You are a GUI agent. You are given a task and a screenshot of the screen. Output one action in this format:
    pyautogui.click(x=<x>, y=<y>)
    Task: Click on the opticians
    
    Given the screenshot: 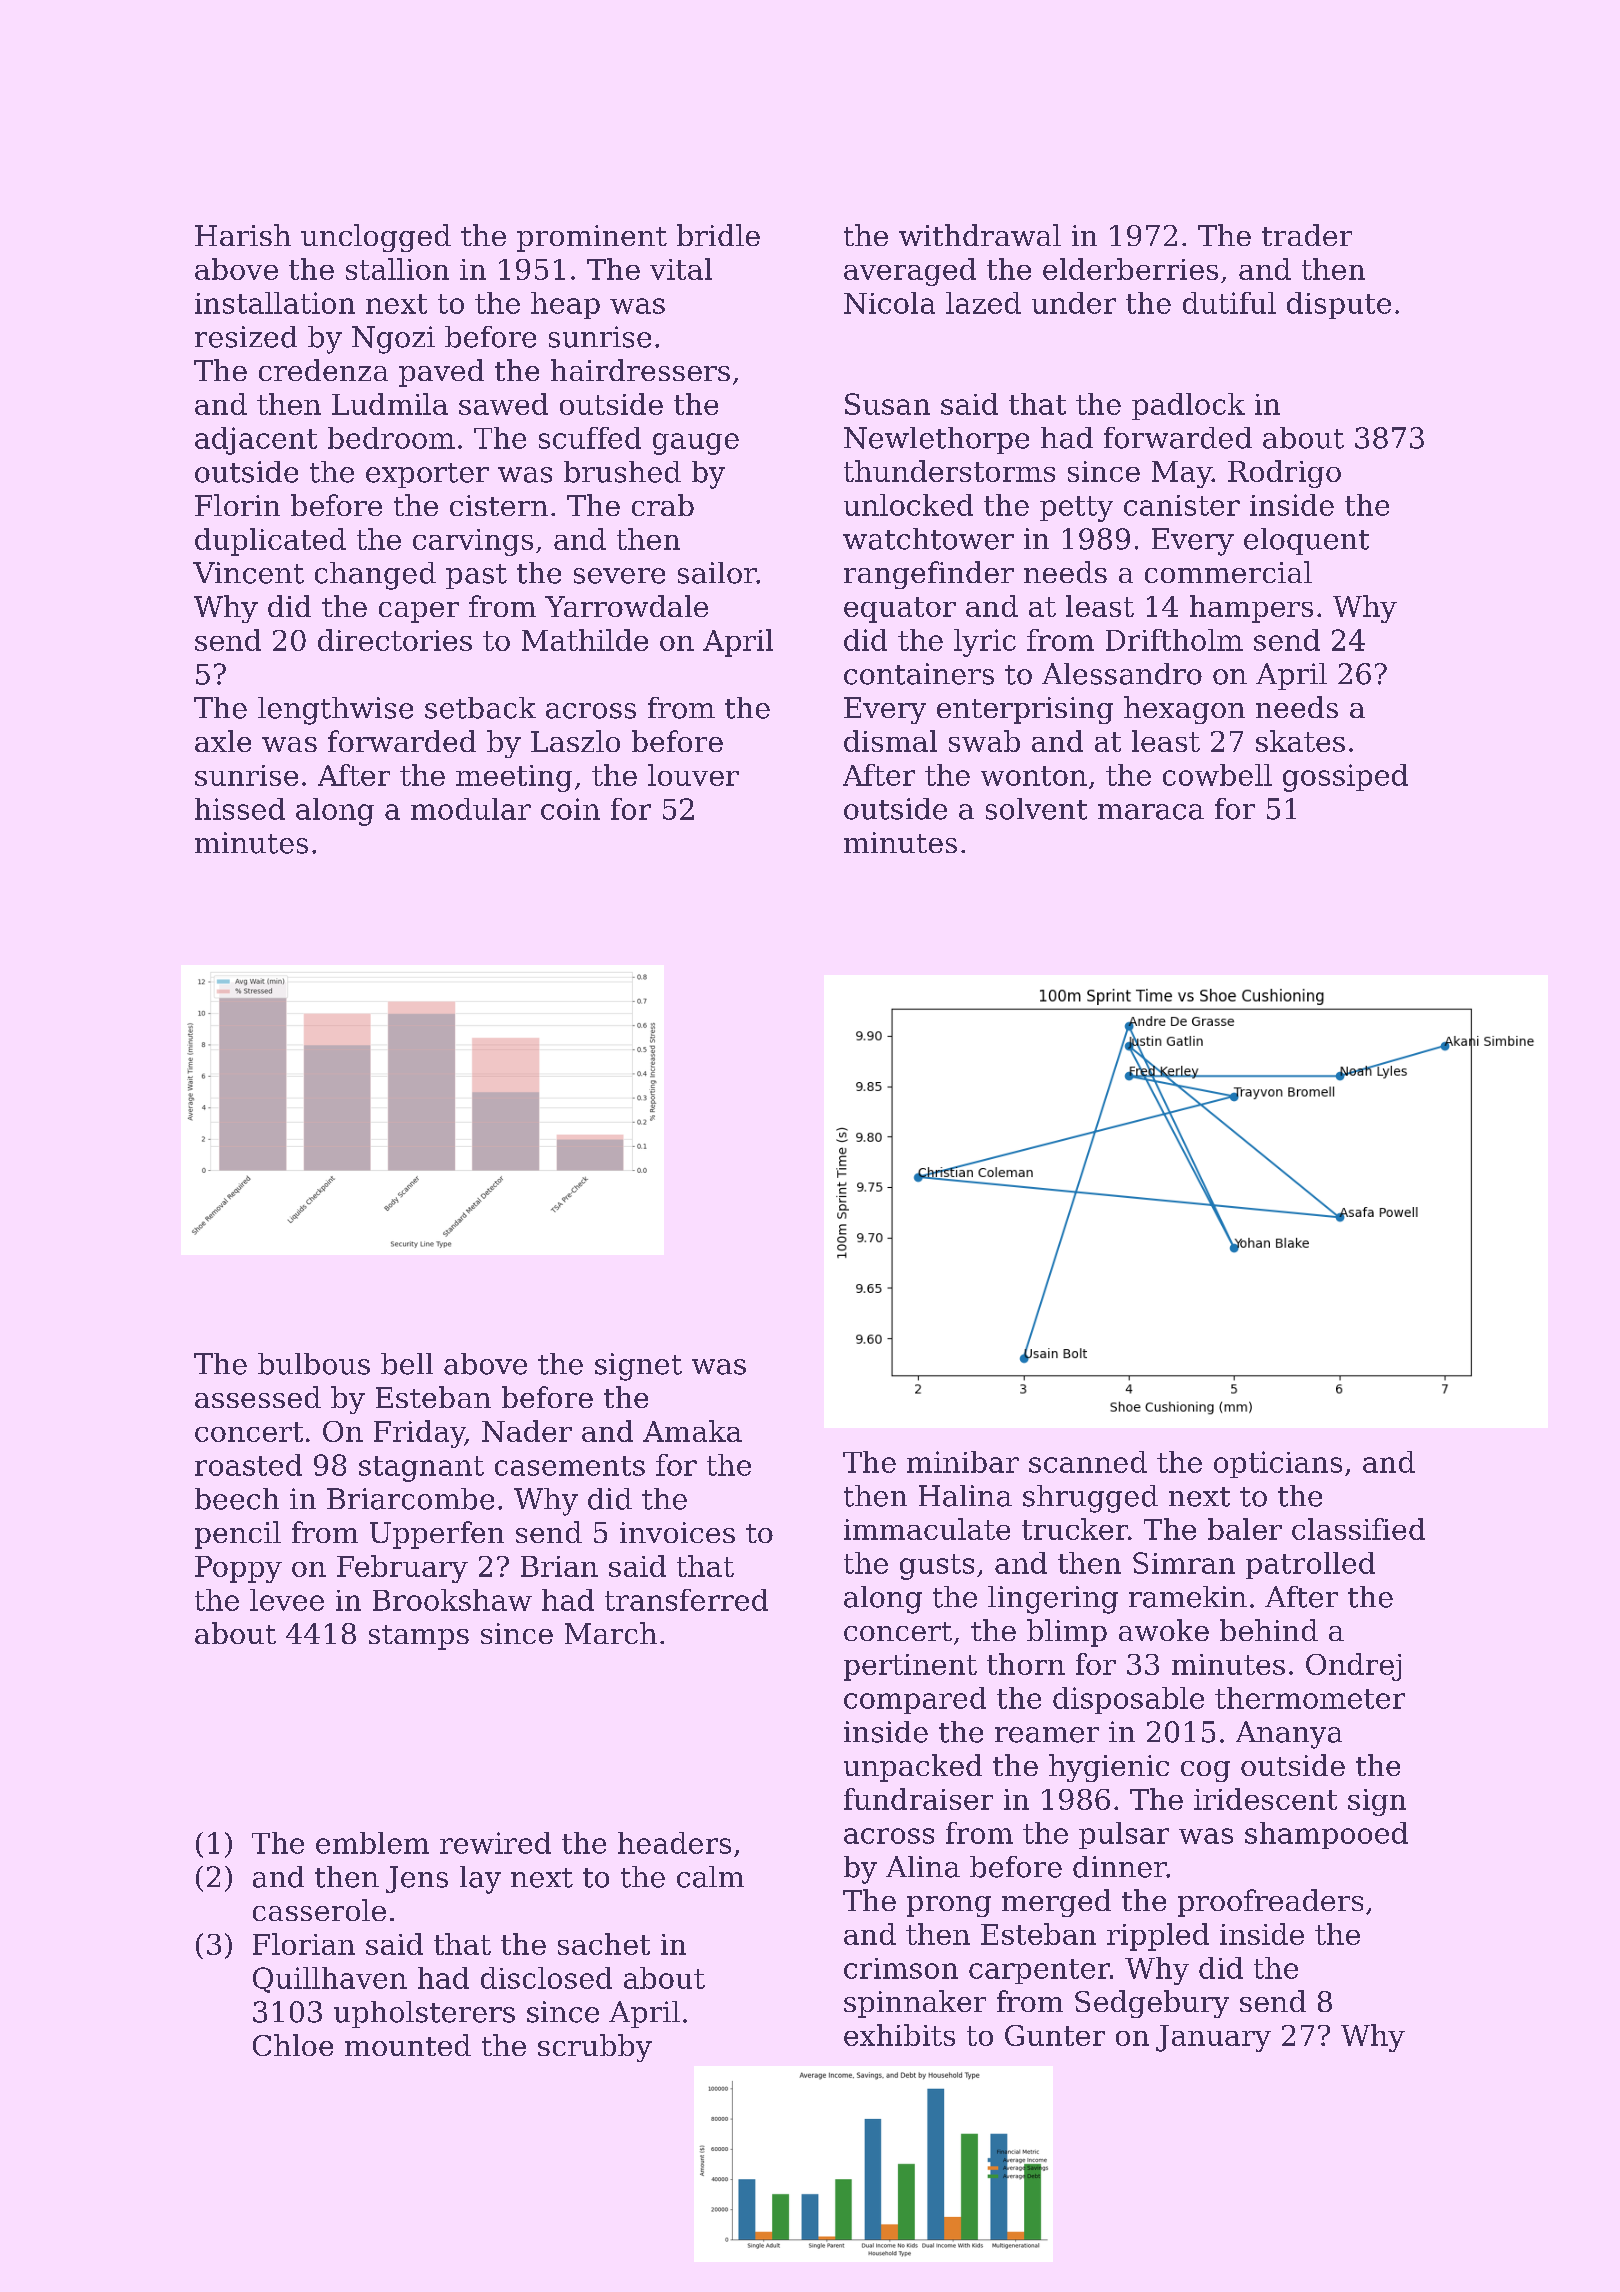 What is the action you would take?
    pyautogui.click(x=1278, y=1464)
